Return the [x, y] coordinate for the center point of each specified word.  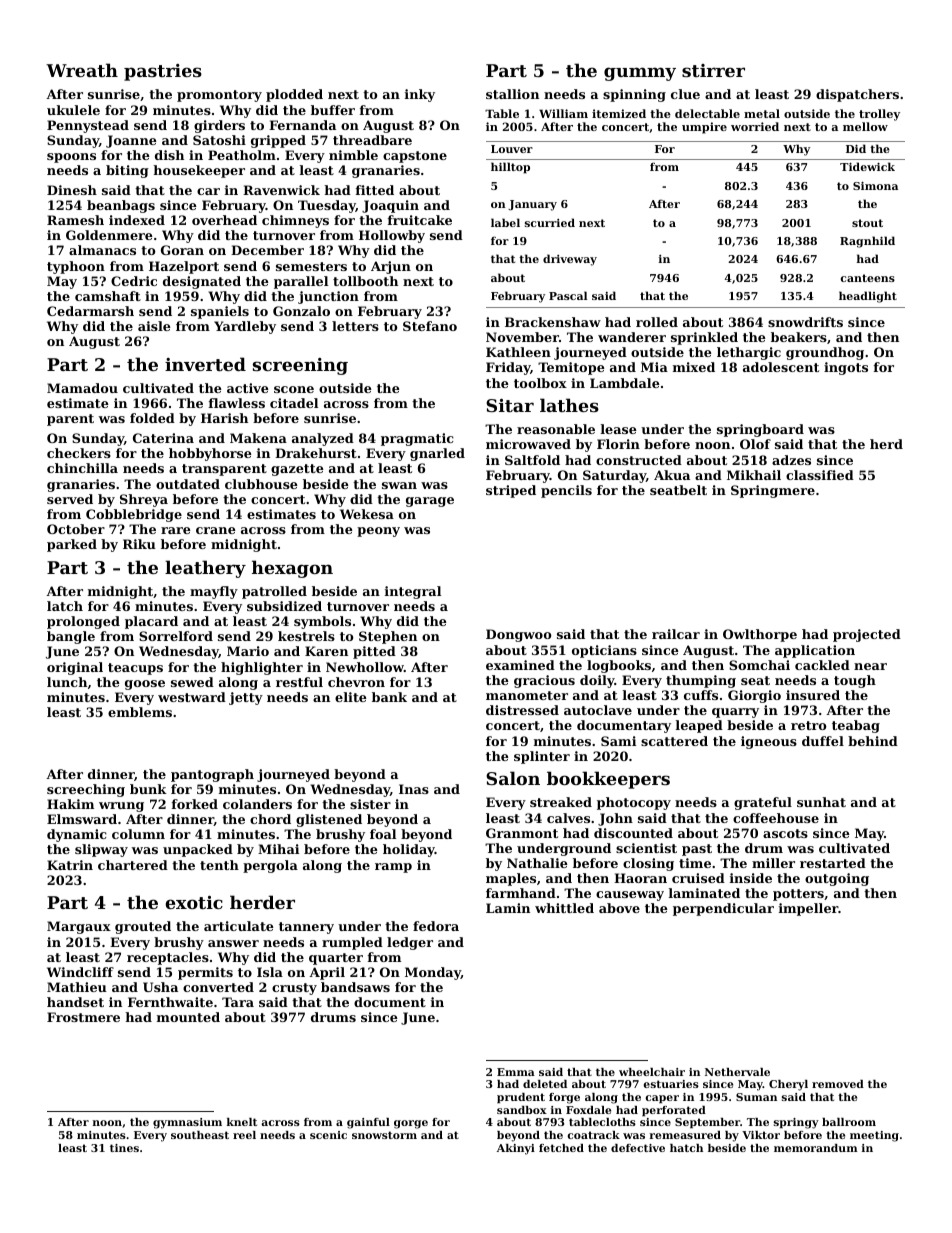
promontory [219, 96]
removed [838, 1084]
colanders [257, 804]
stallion [512, 94]
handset [75, 1002]
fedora [436, 926]
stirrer [713, 70]
